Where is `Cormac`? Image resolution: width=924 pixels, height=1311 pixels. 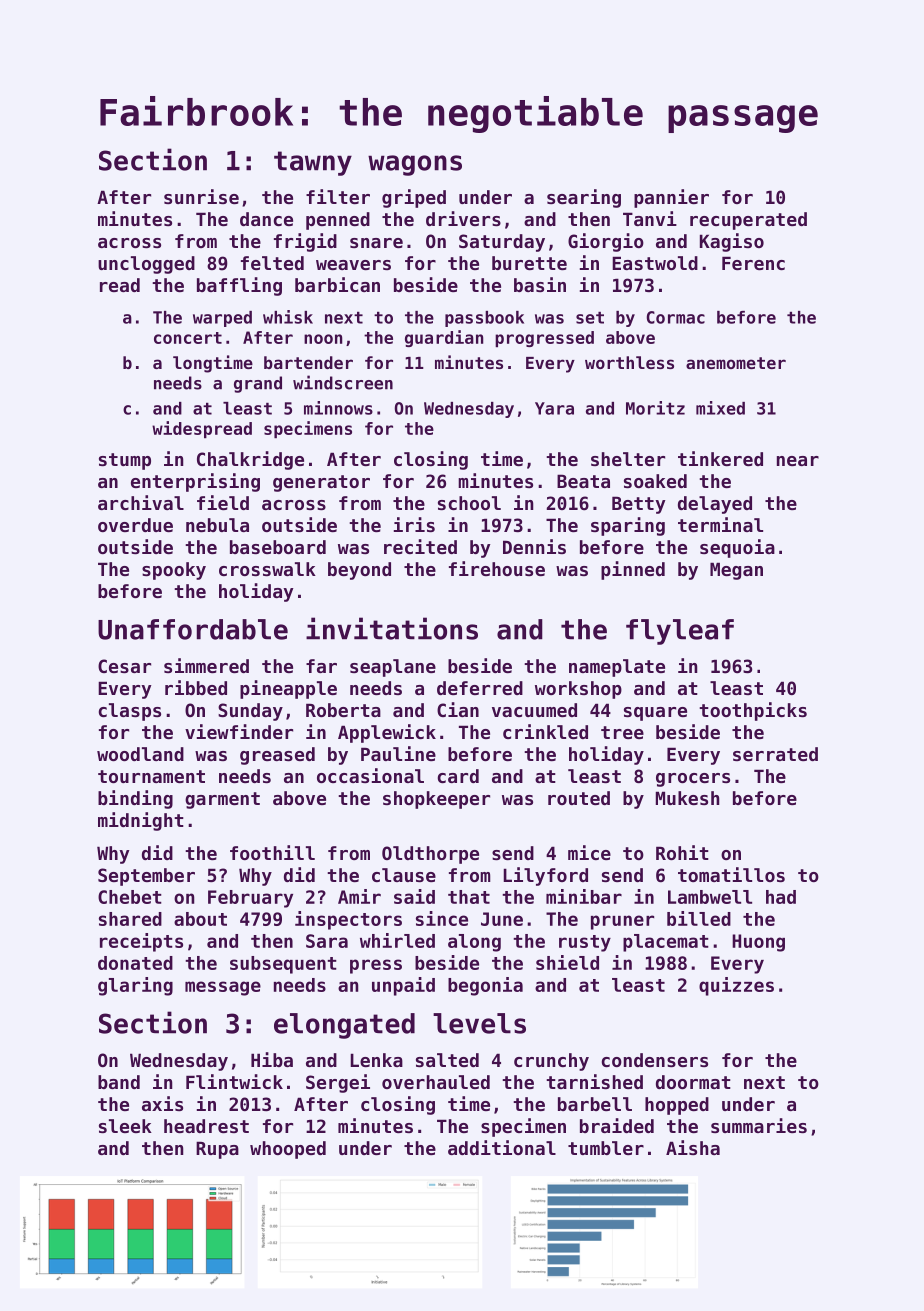
Cormac is located at coordinates (675, 317).
